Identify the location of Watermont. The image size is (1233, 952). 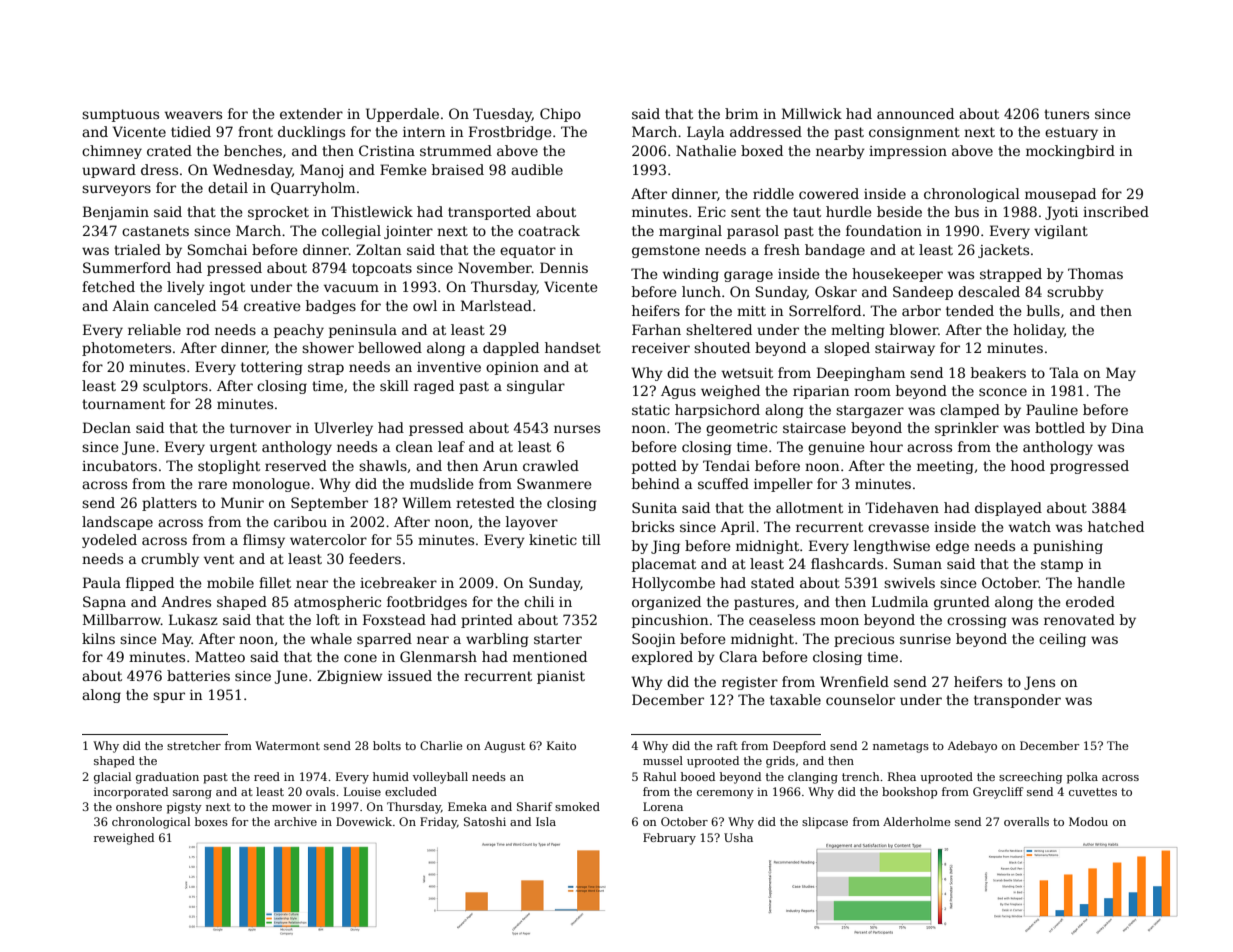
(287, 745).
